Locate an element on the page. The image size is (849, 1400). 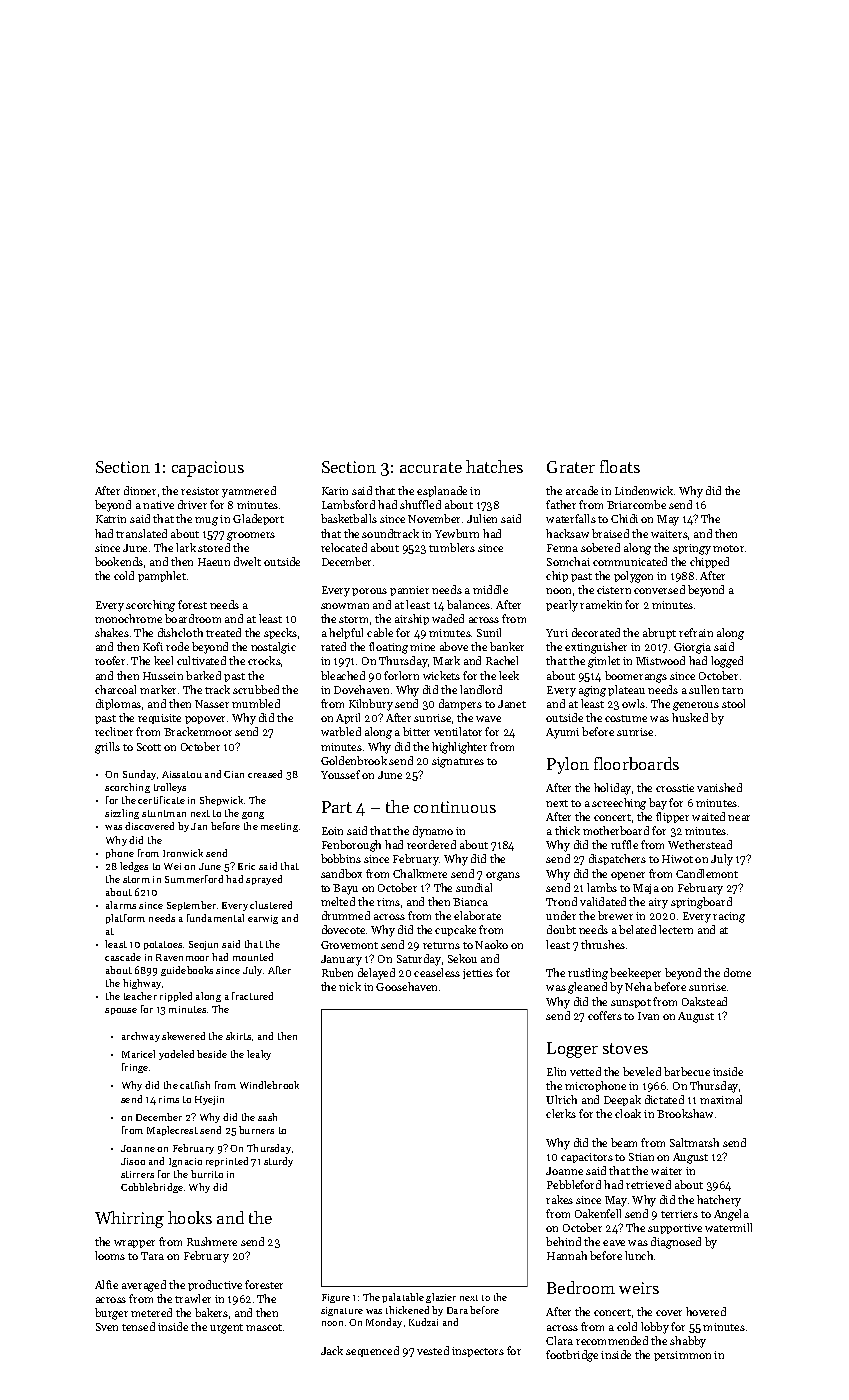
Pylon is located at coordinates (568, 765).
